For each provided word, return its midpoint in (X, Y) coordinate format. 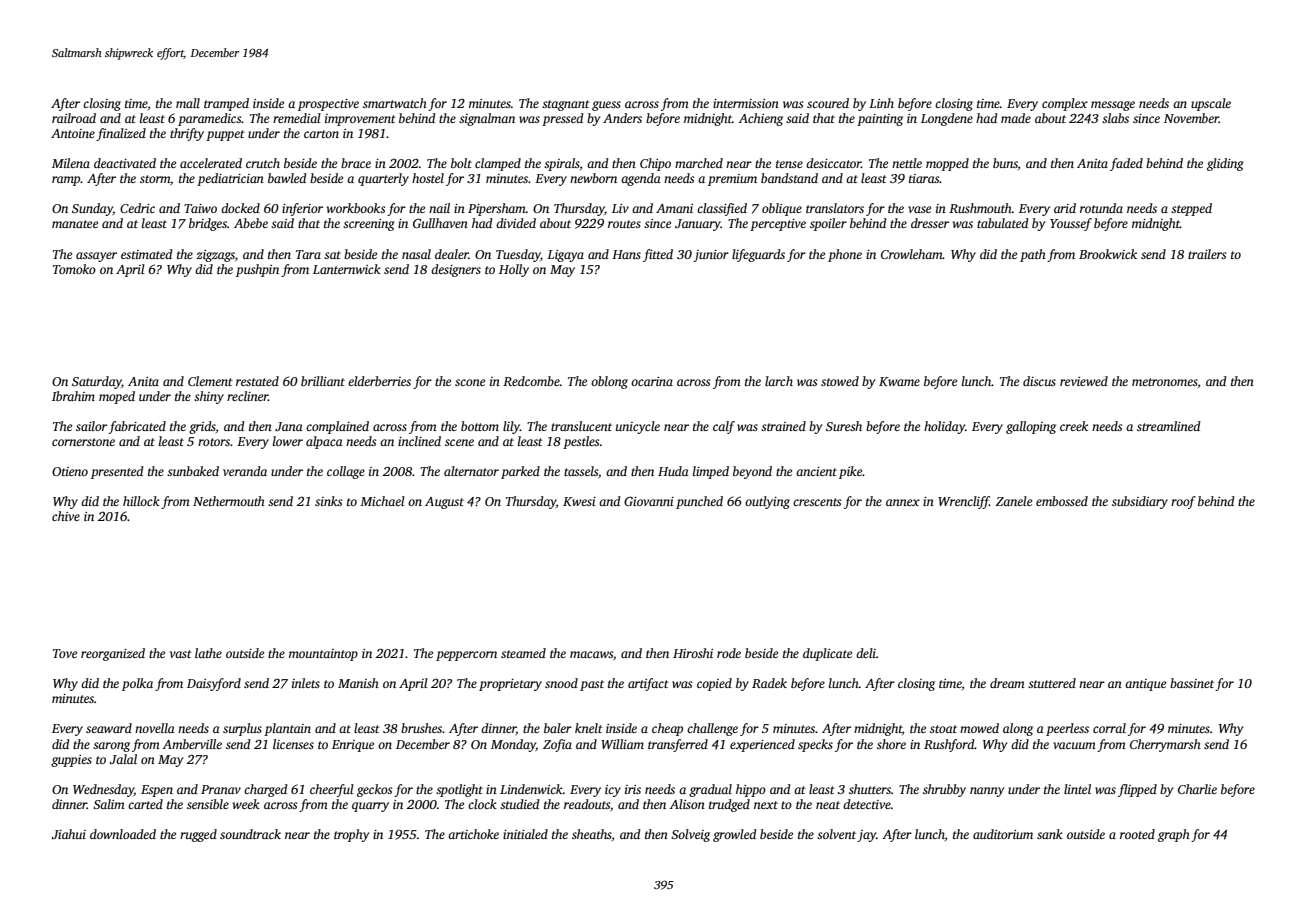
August (444, 503)
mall (188, 103)
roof (1183, 502)
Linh (881, 103)
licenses (293, 744)
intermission (746, 103)
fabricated (137, 427)
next (766, 805)
